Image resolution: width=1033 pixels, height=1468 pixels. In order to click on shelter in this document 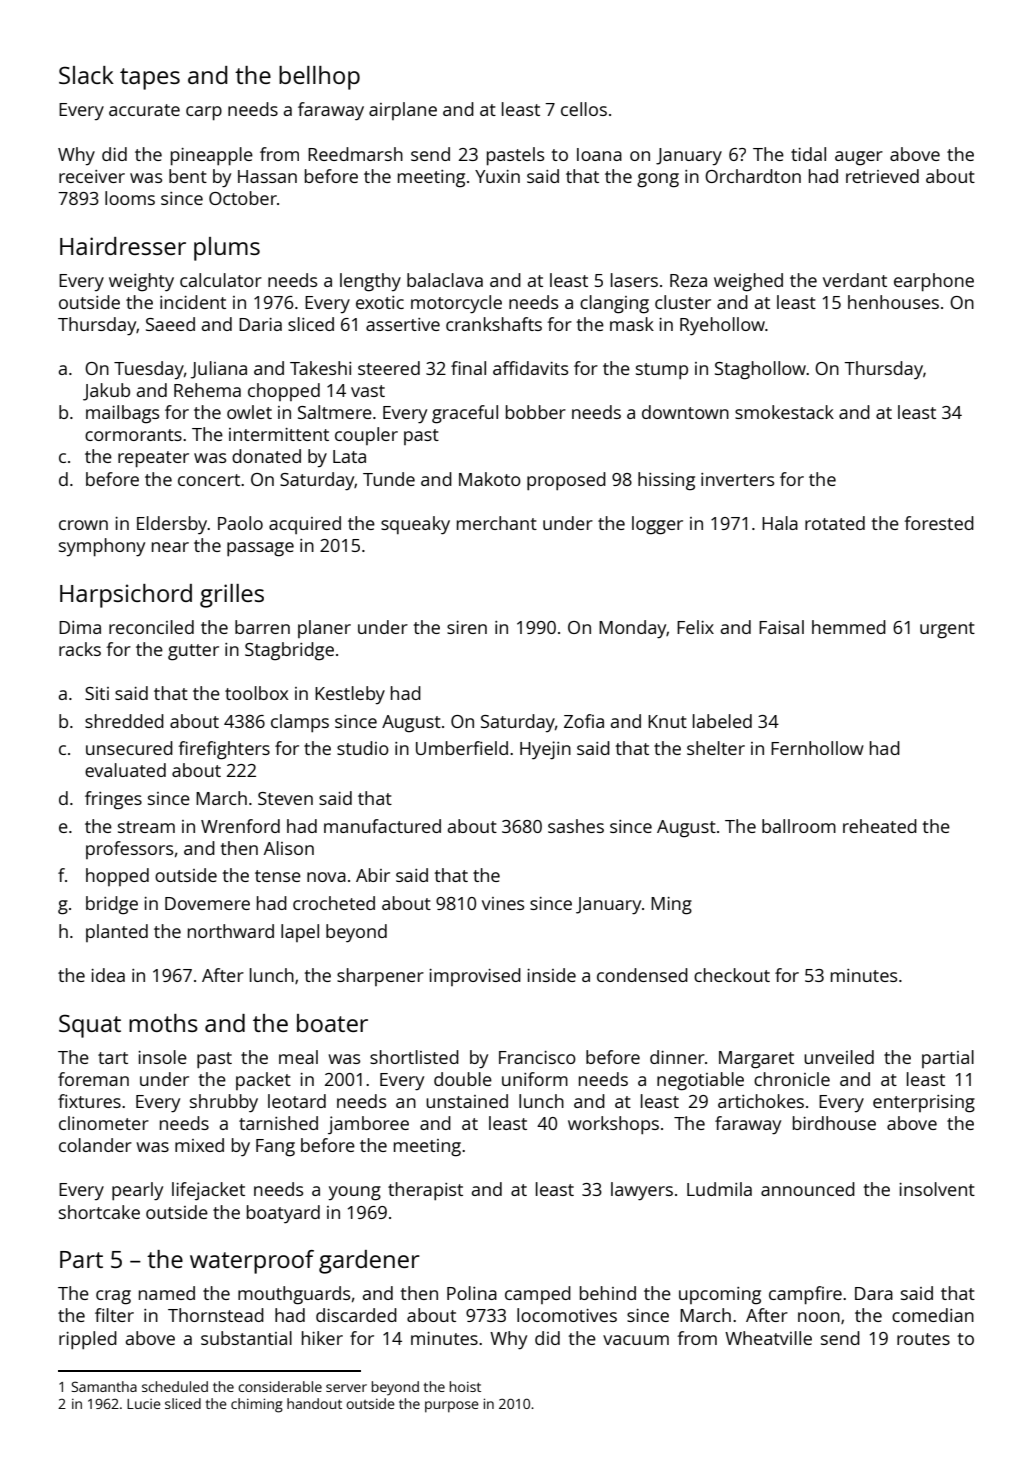, I will do `click(716, 748)`.
